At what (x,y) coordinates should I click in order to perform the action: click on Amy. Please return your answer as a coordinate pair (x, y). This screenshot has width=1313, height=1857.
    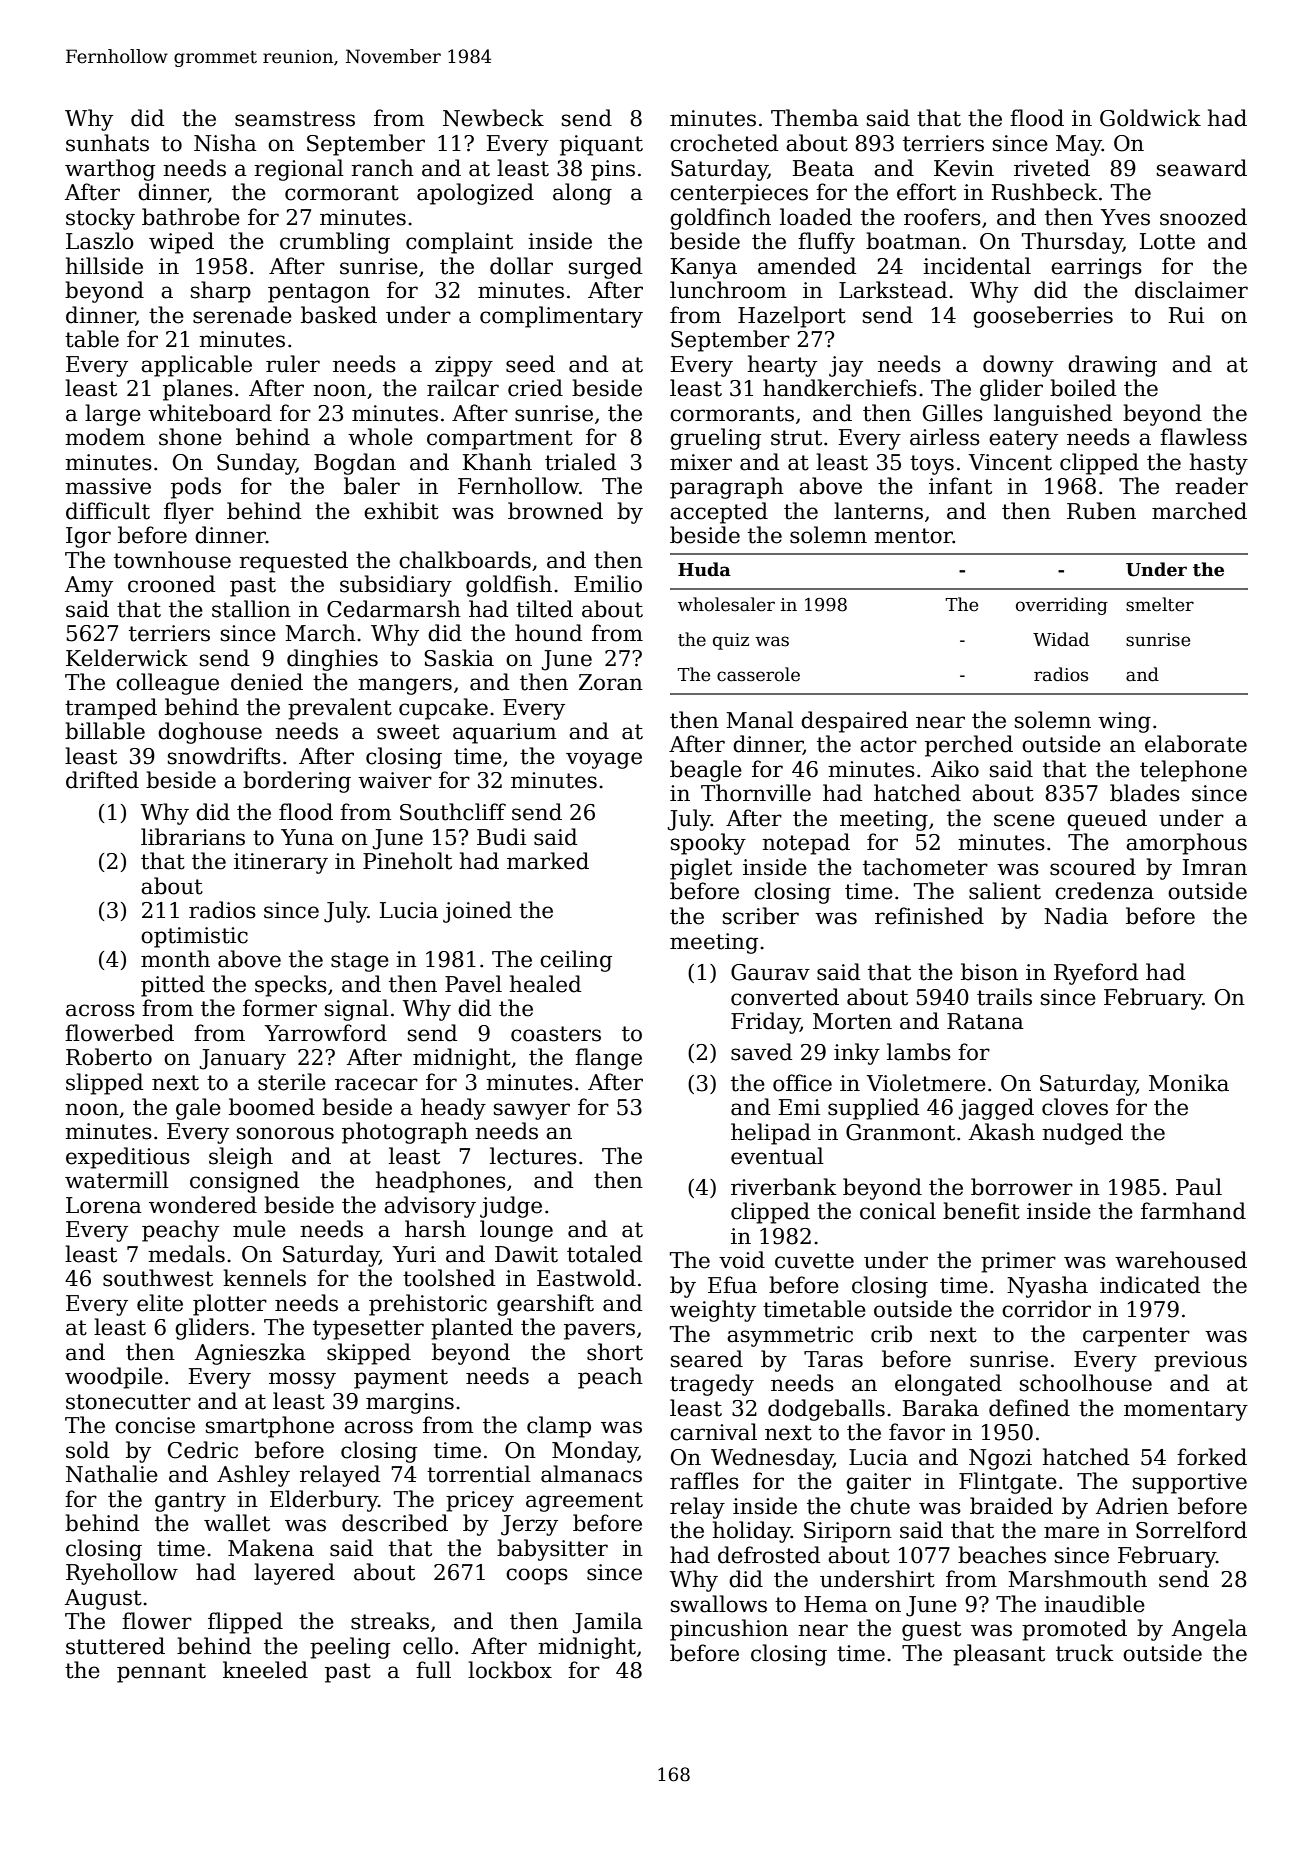
    Looking at the image, I should click on (89, 586).
